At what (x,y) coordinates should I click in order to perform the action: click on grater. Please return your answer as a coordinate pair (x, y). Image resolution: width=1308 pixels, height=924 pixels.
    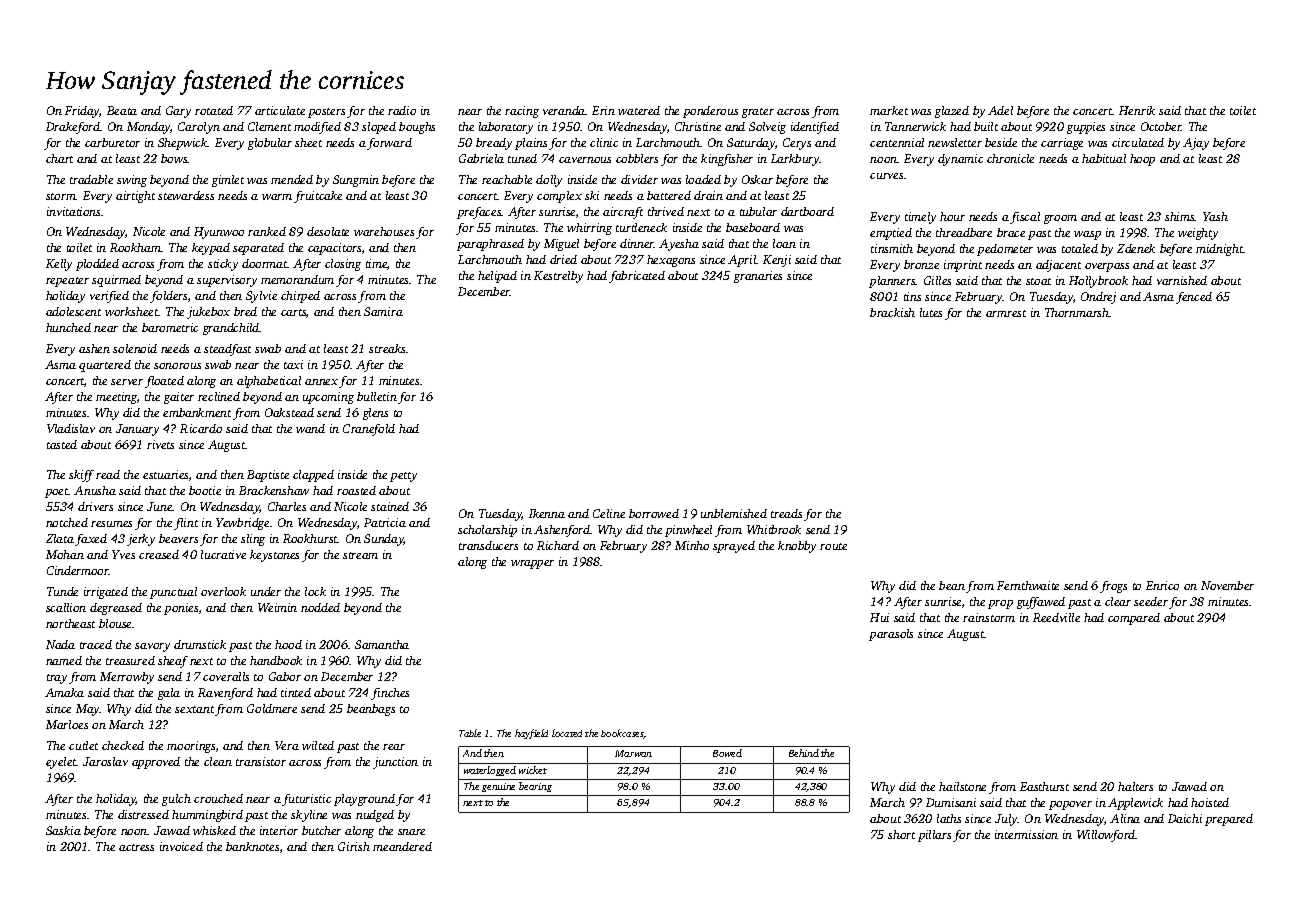
    Looking at the image, I should click on (758, 113).
